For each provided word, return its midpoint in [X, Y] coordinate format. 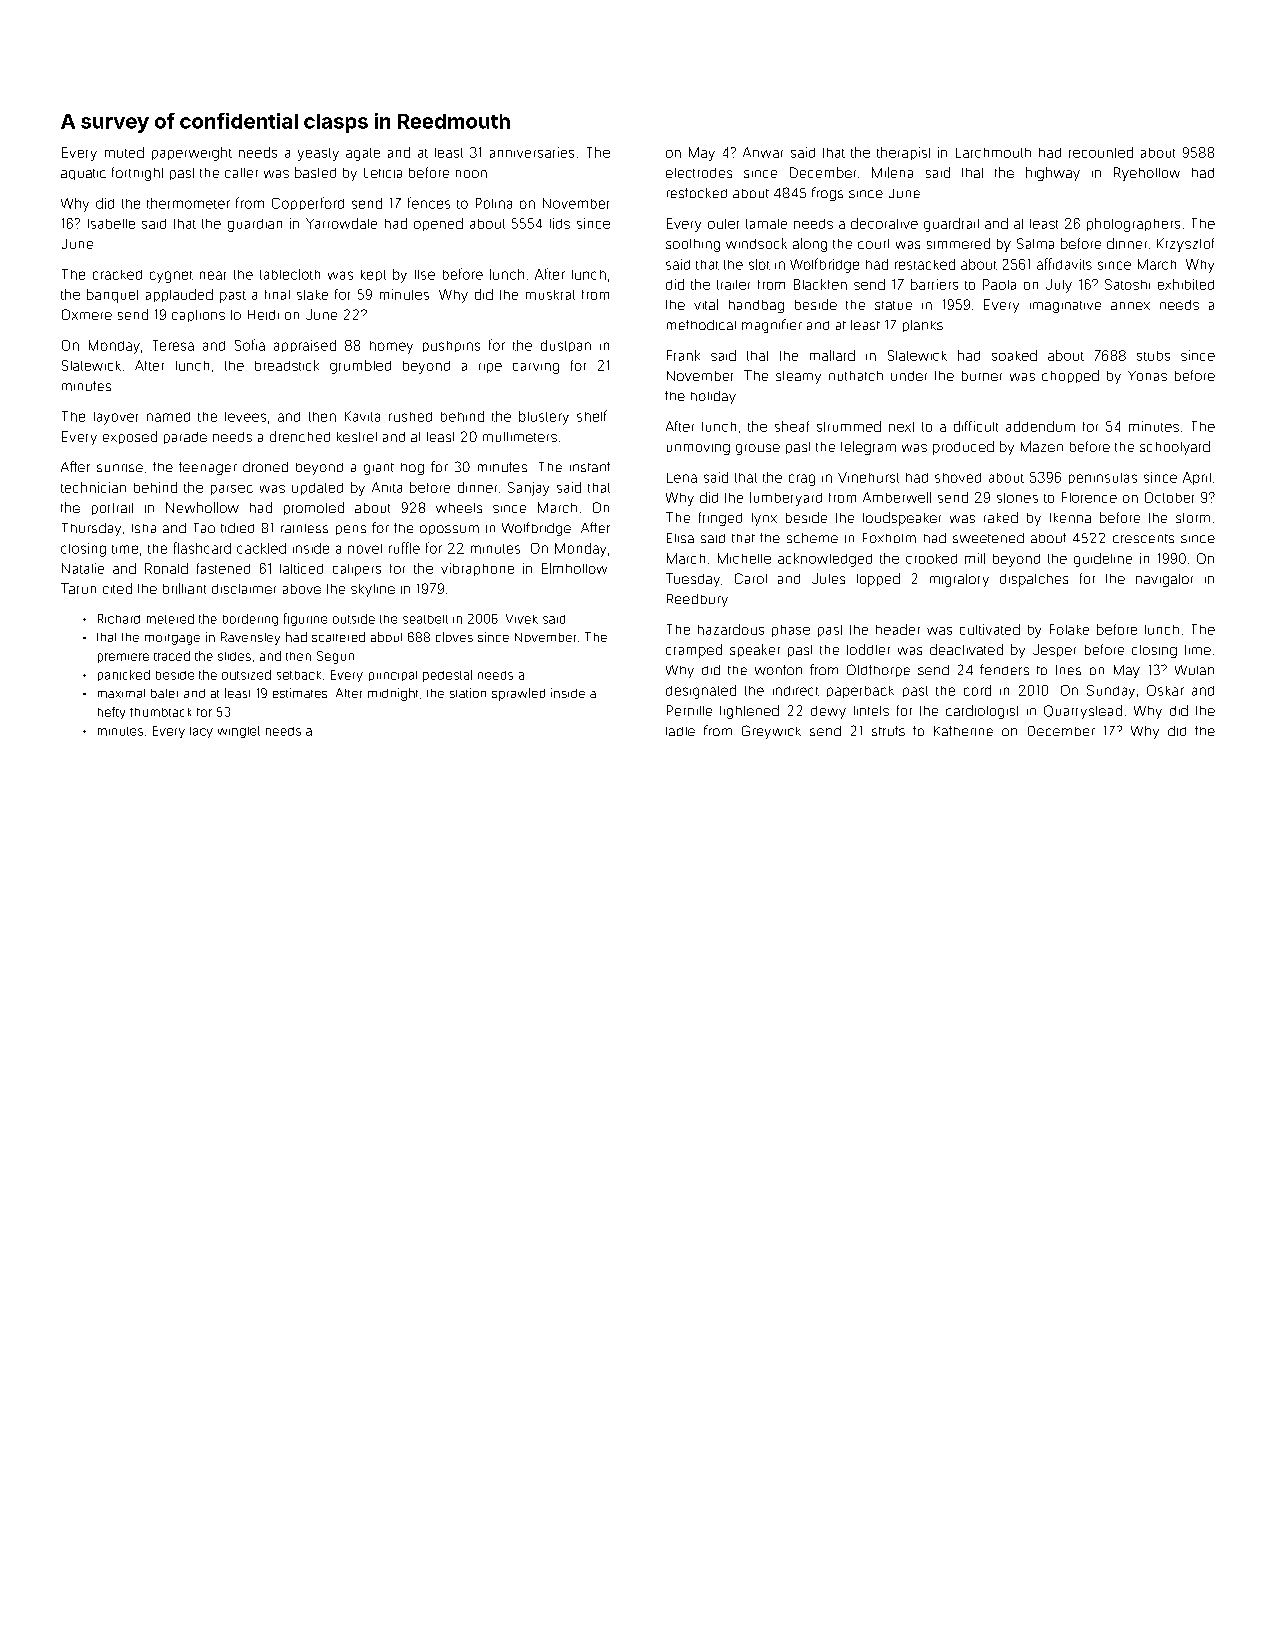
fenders [1004, 669]
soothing [693, 245]
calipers [357, 570]
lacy [201, 732]
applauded [179, 295]
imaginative [1065, 307]
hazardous [731, 629]
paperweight [192, 154]
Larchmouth [993, 153]
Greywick [771, 732]
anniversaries [532, 152]
